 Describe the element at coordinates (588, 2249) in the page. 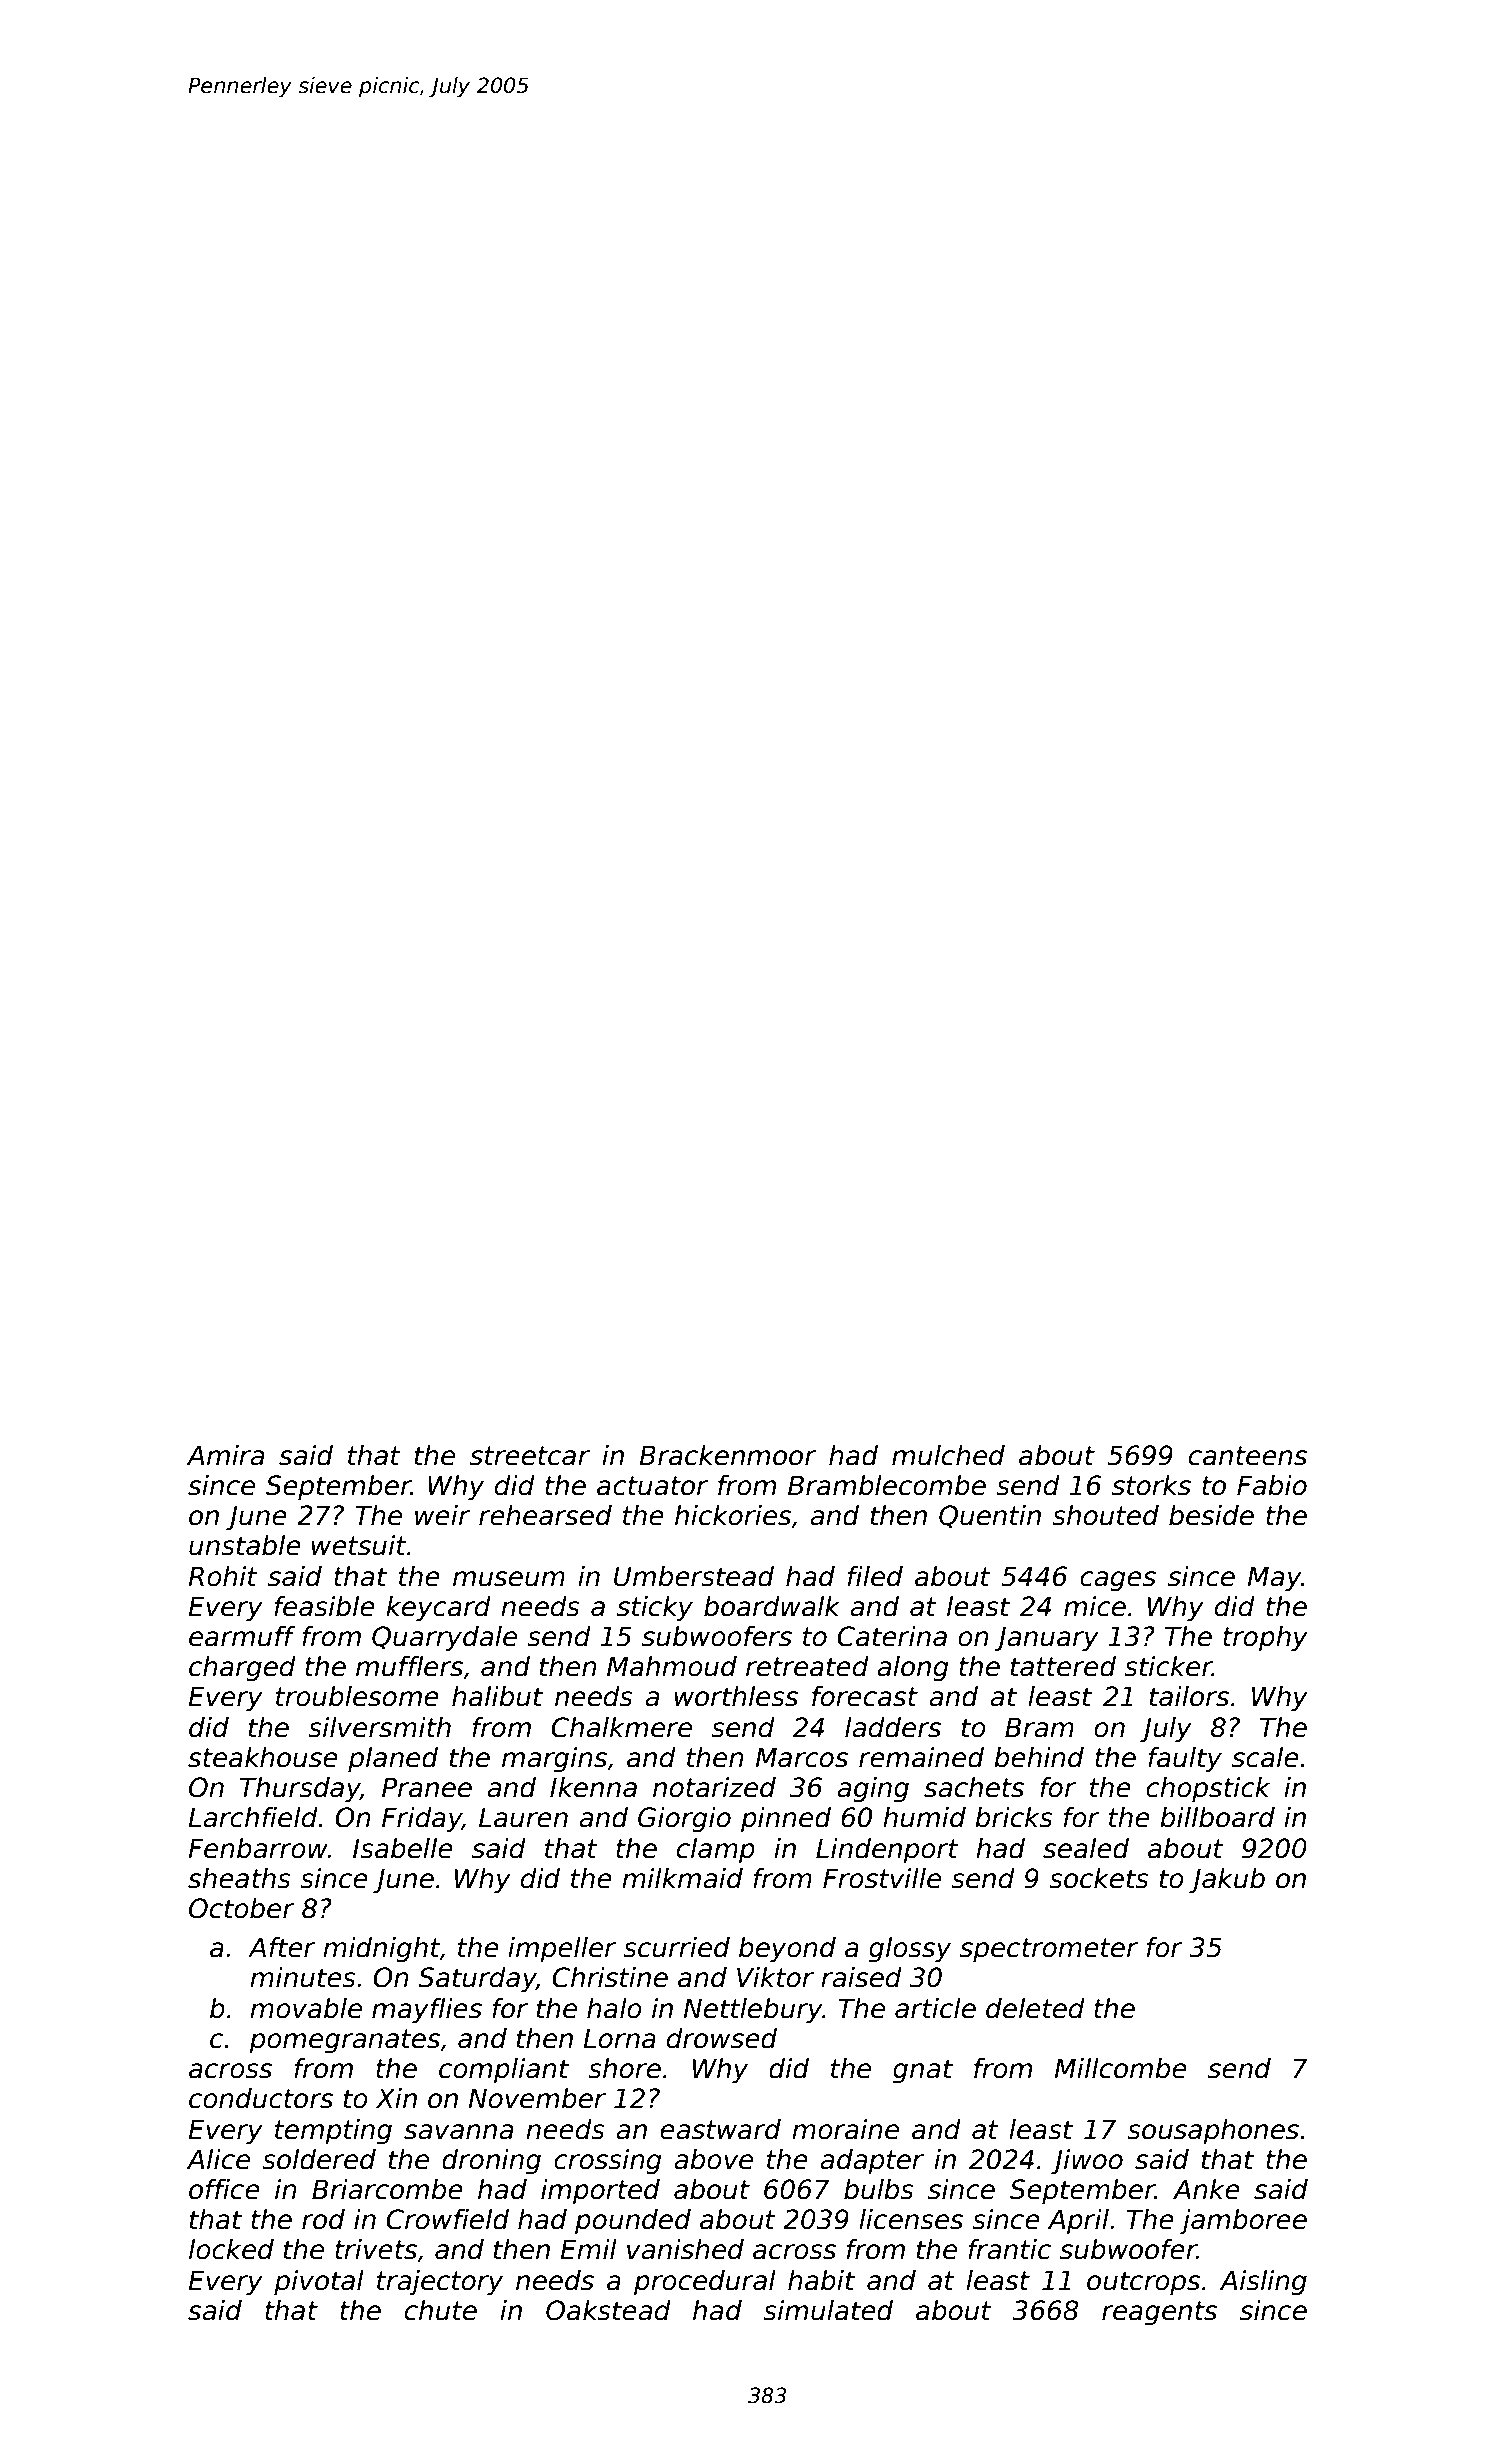

I see `Emil` at that location.
